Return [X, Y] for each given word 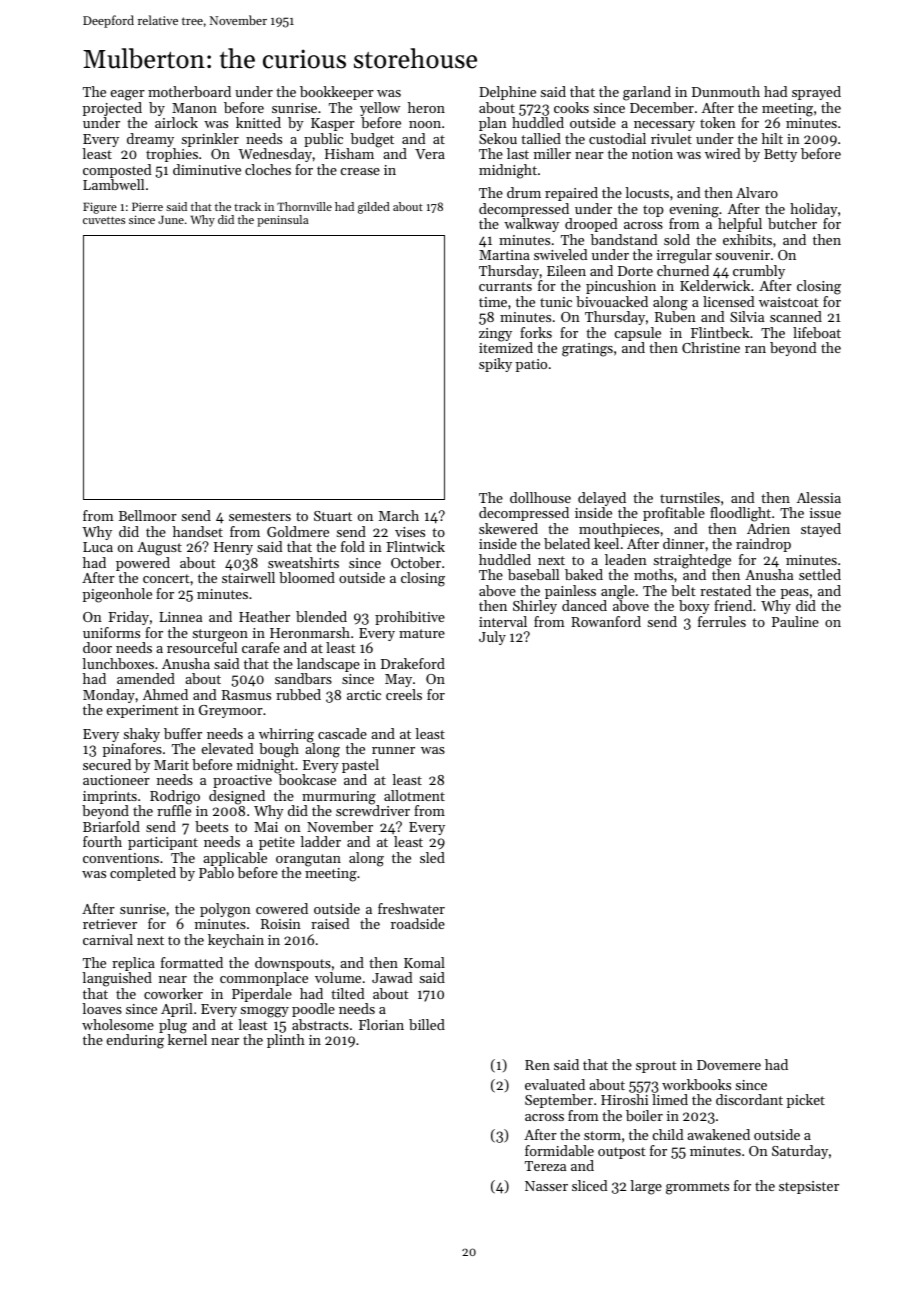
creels [404, 694]
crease [360, 171]
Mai [266, 827]
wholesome [118, 1024]
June [171, 219]
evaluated [555, 1084]
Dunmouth [726, 91]
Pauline [795, 621]
